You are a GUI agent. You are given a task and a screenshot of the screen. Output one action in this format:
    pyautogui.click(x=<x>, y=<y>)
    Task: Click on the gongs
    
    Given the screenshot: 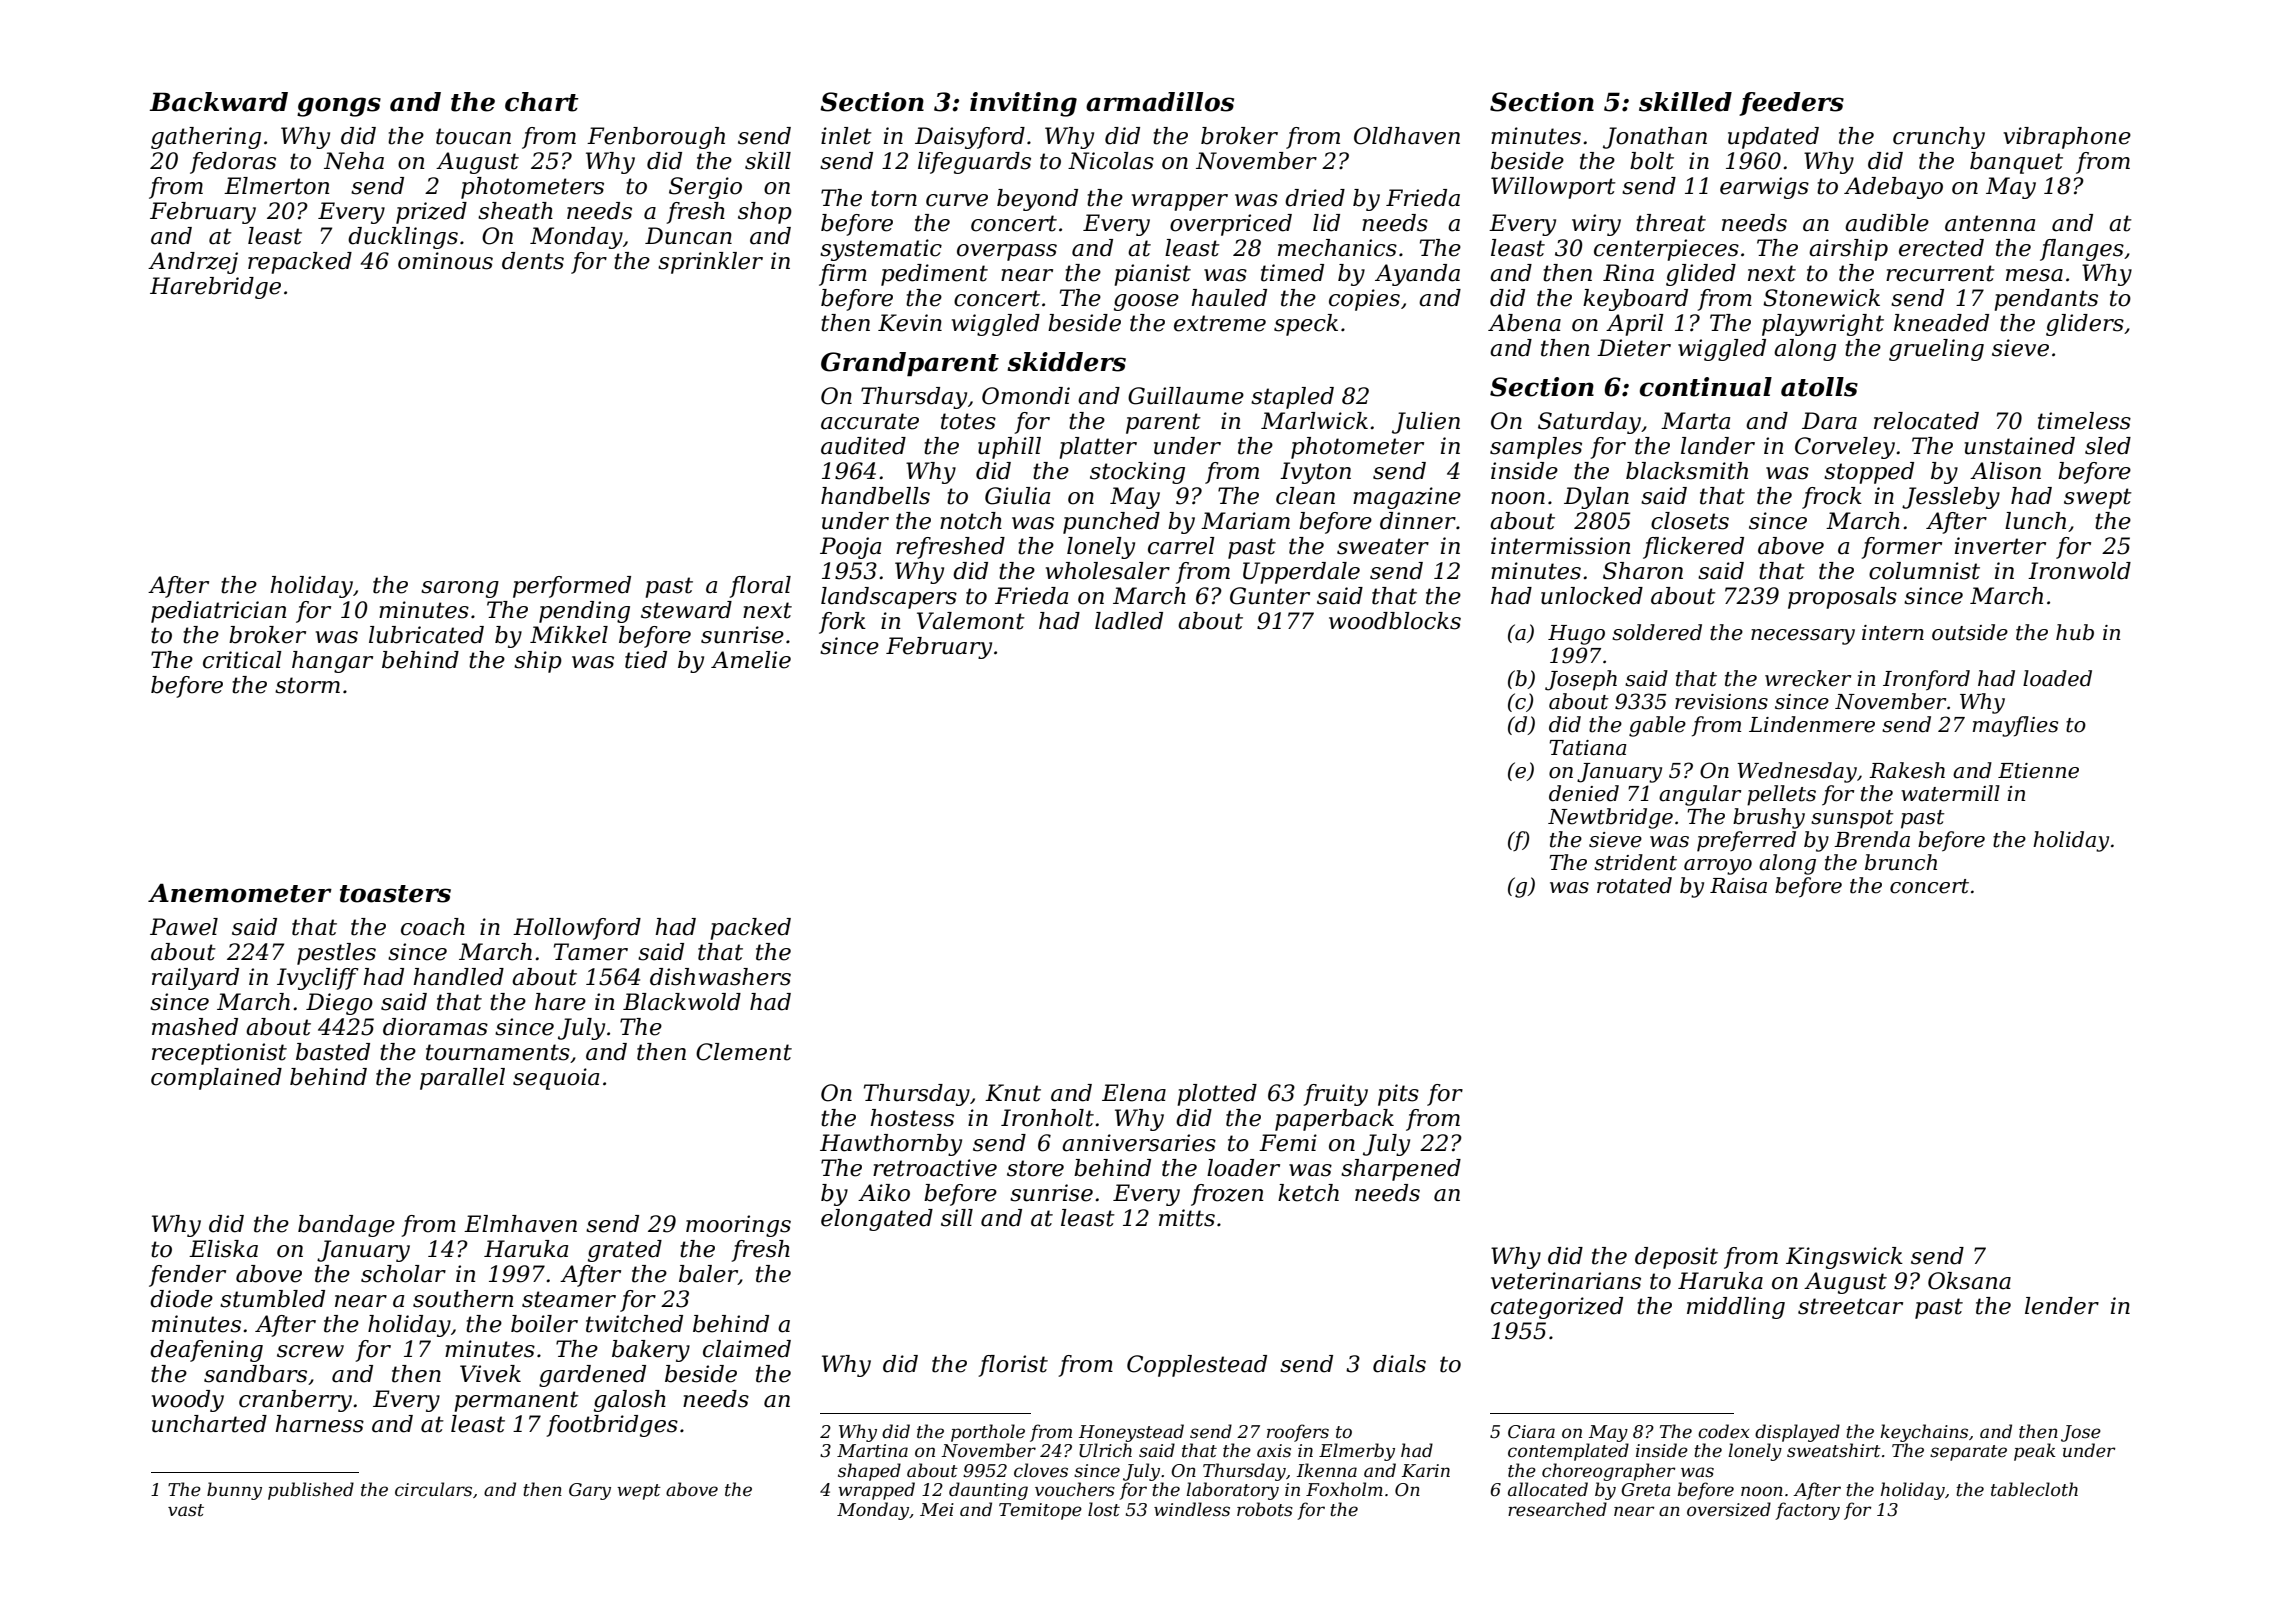 What is the action you would take?
    pyautogui.click(x=339, y=107)
